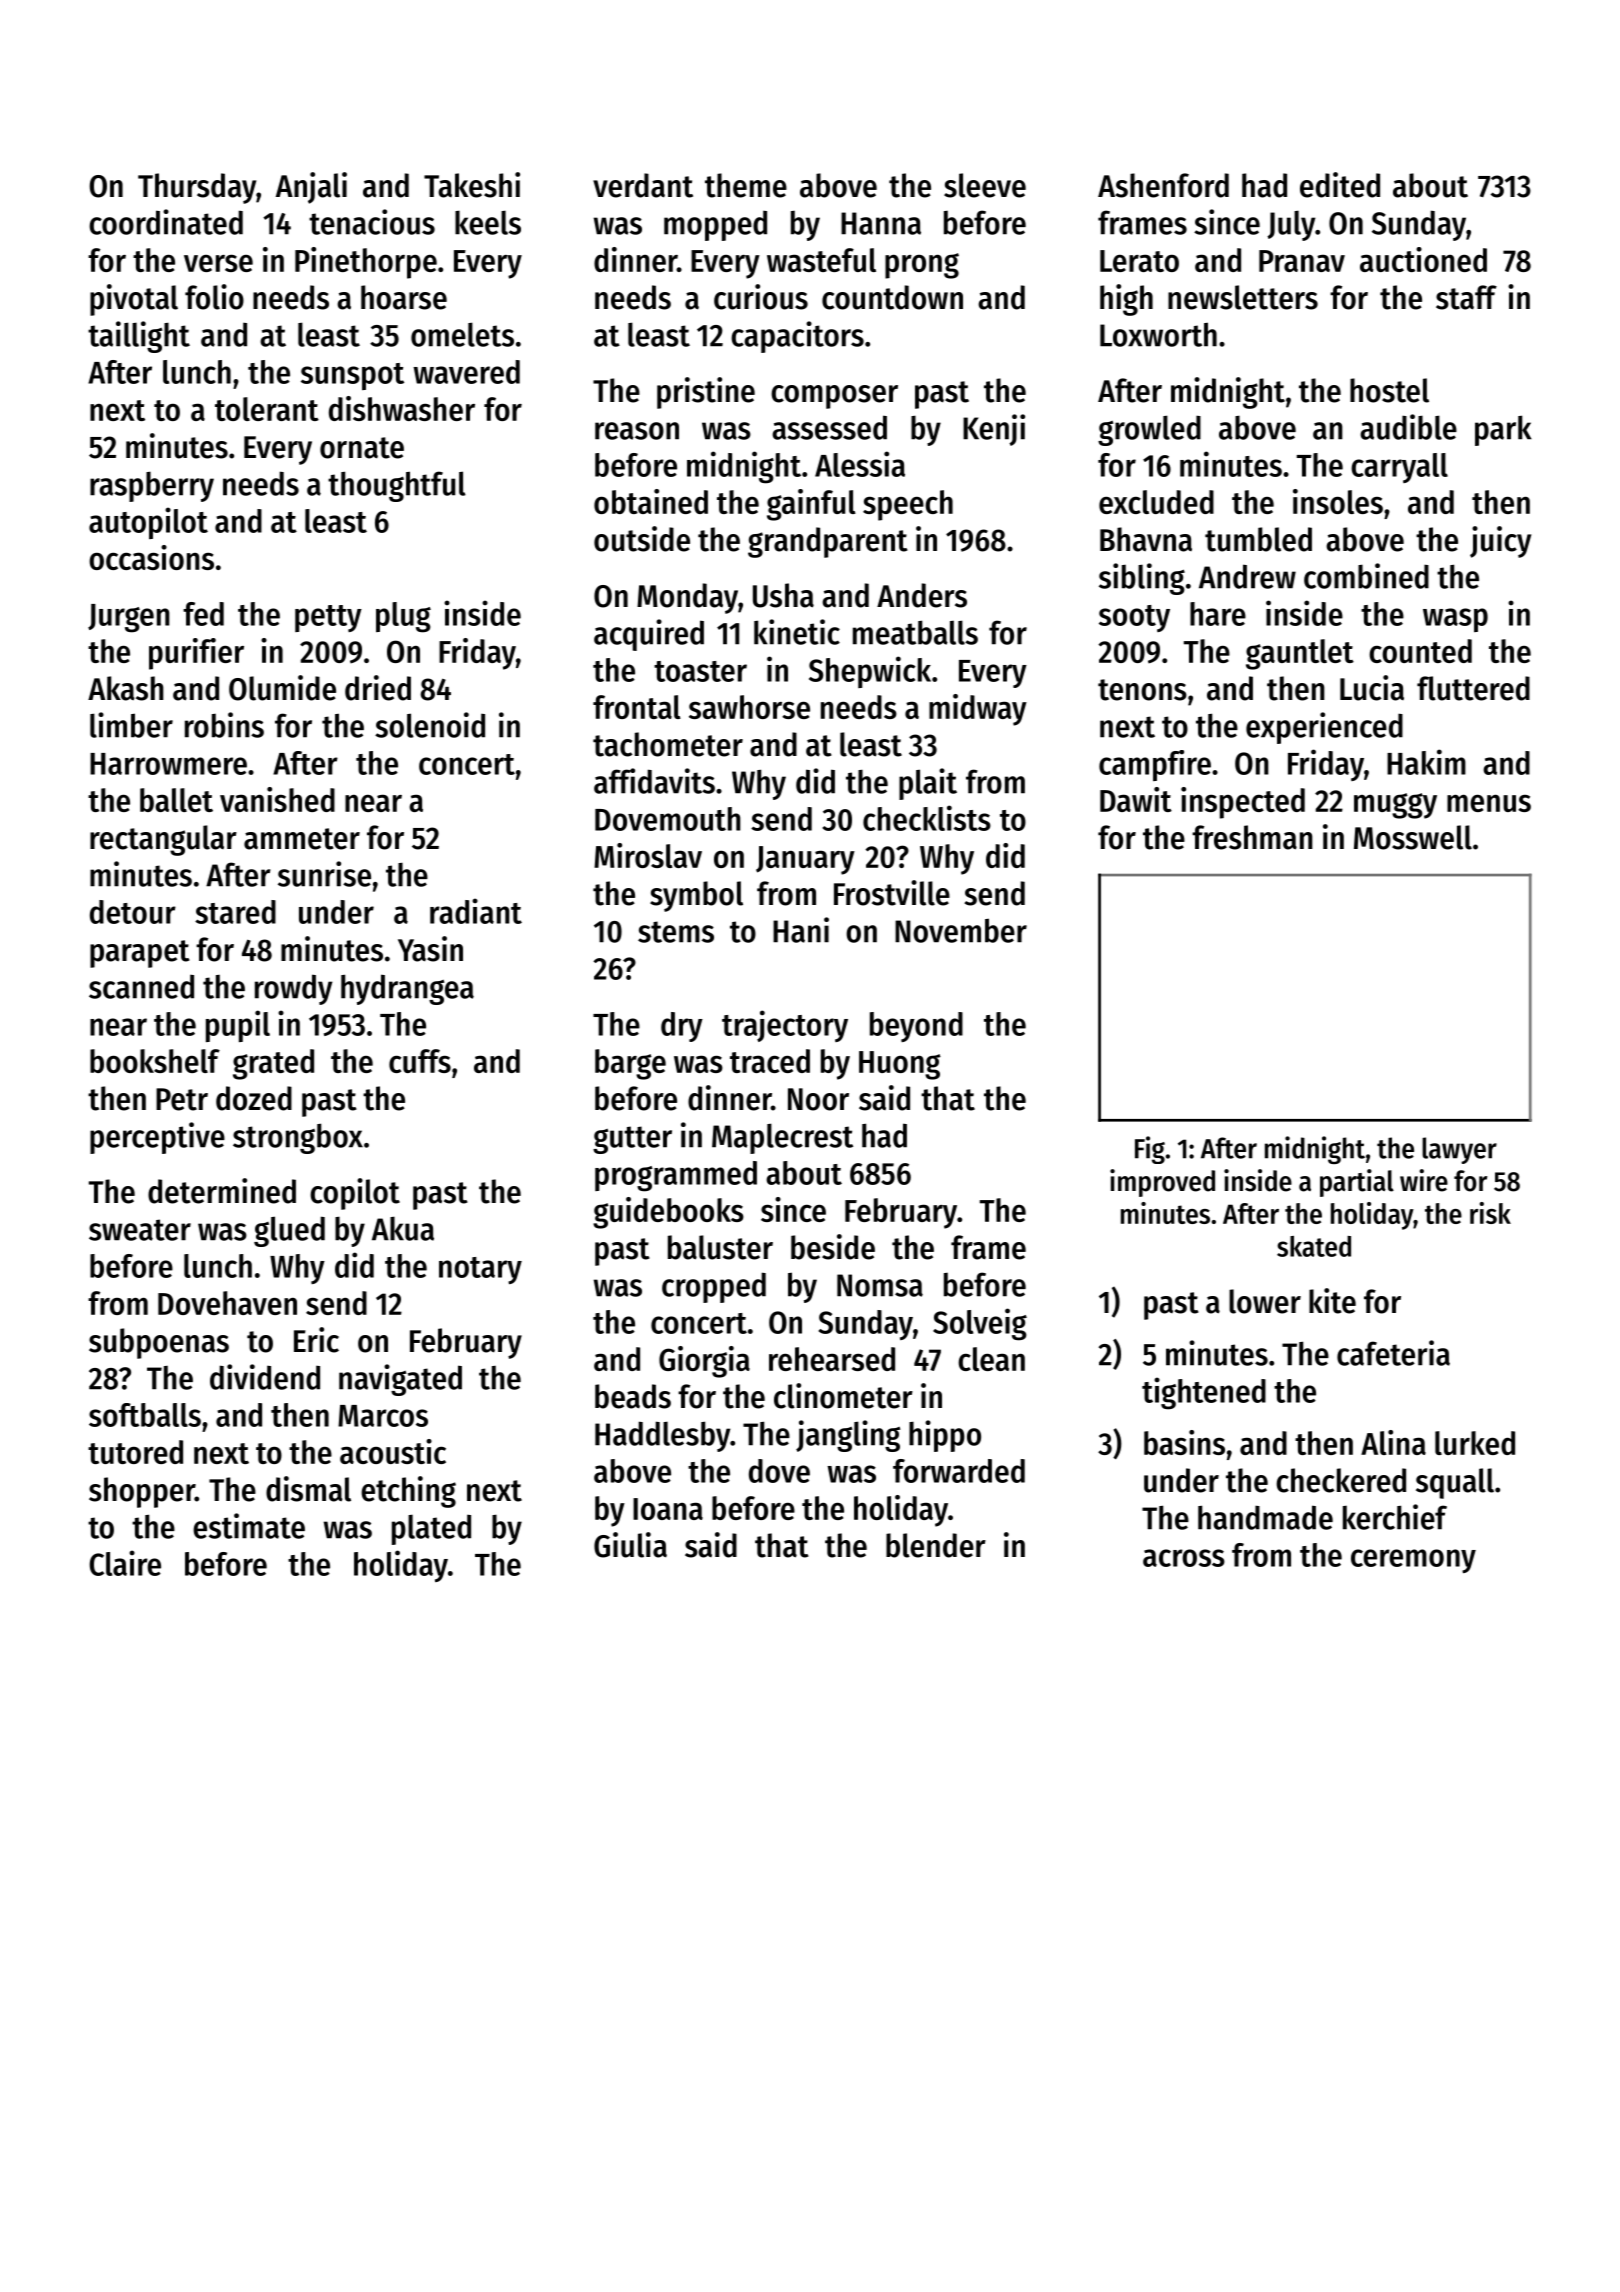 This screenshot has height=2292, width=1620. Describe the element at coordinates (1184, 1558) in the screenshot. I see `across` at that location.
